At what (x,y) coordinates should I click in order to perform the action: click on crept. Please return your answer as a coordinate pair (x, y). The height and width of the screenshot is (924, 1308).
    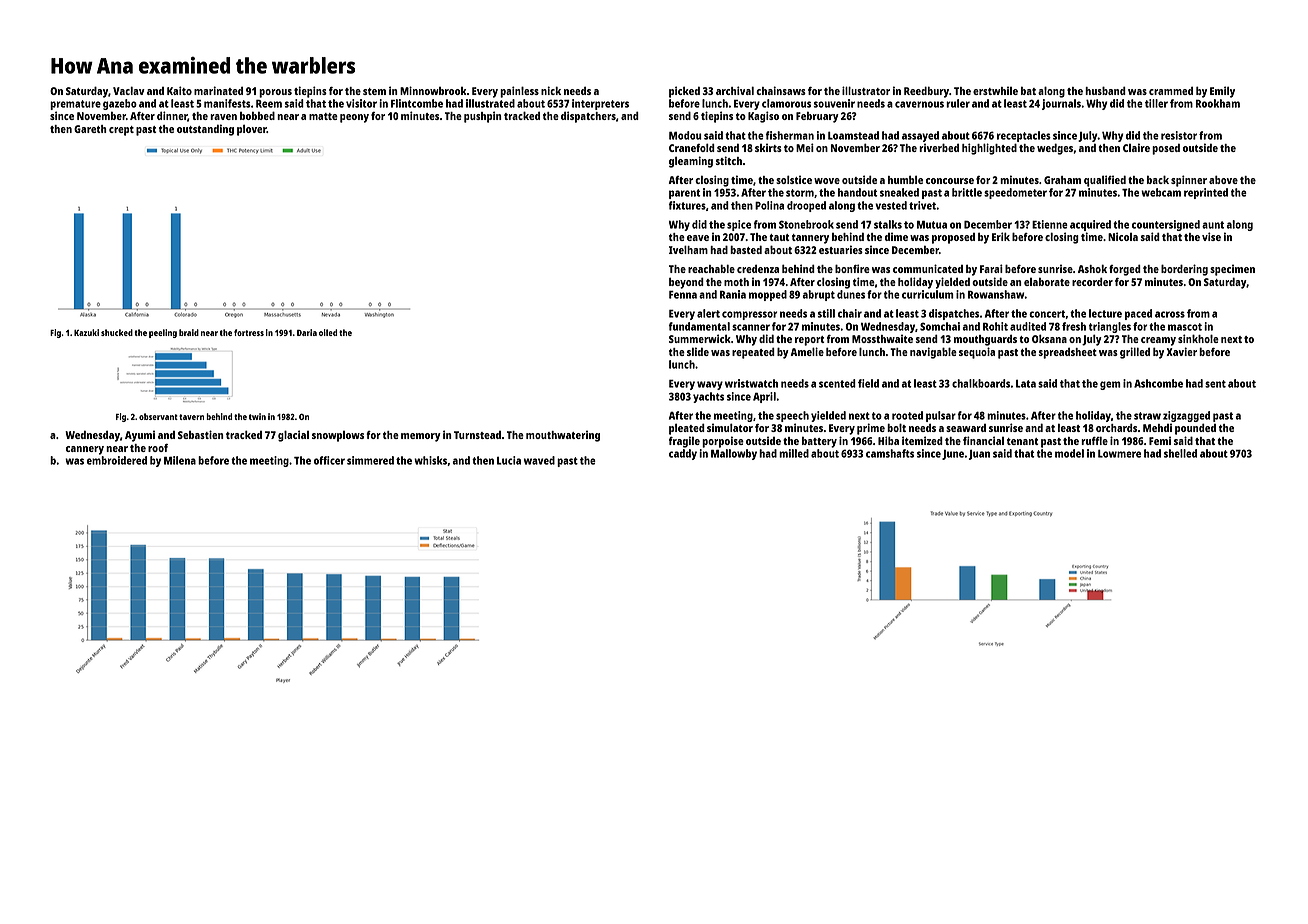
    Looking at the image, I should click on (121, 131).
